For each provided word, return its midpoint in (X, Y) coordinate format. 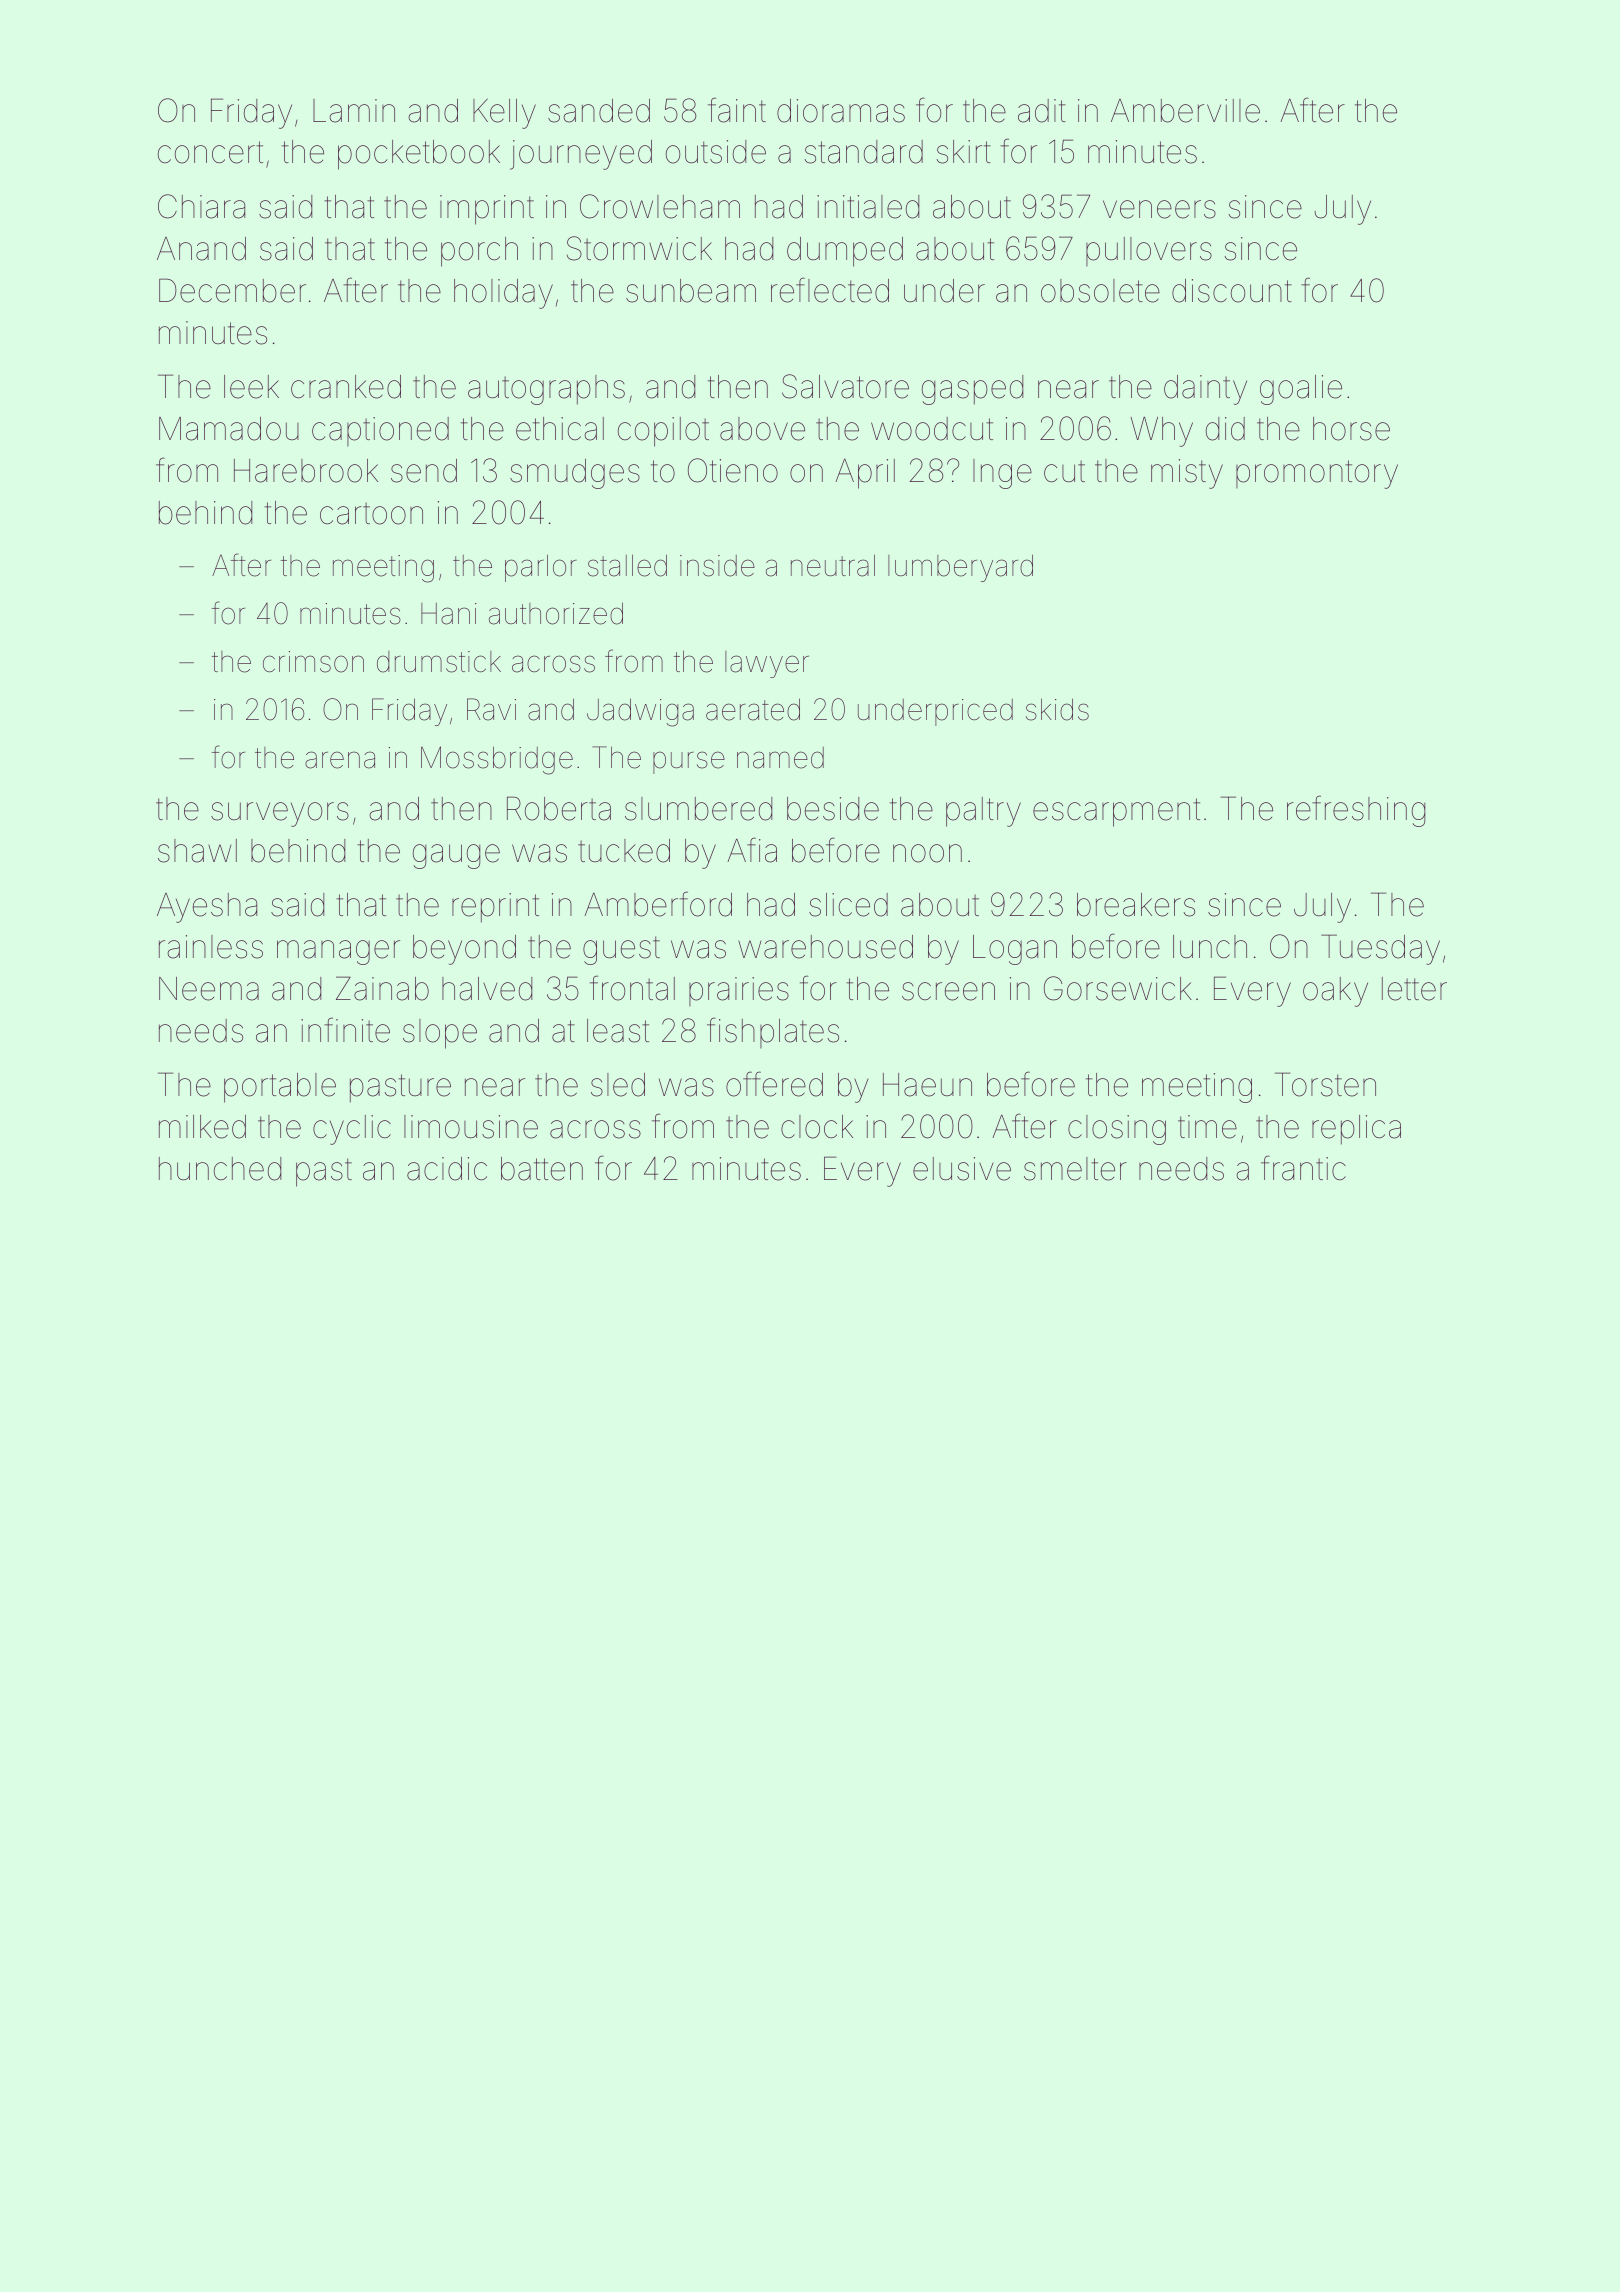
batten (542, 1169)
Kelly (504, 114)
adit (1042, 111)
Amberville (1185, 111)
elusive (962, 1169)
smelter (1075, 1169)
